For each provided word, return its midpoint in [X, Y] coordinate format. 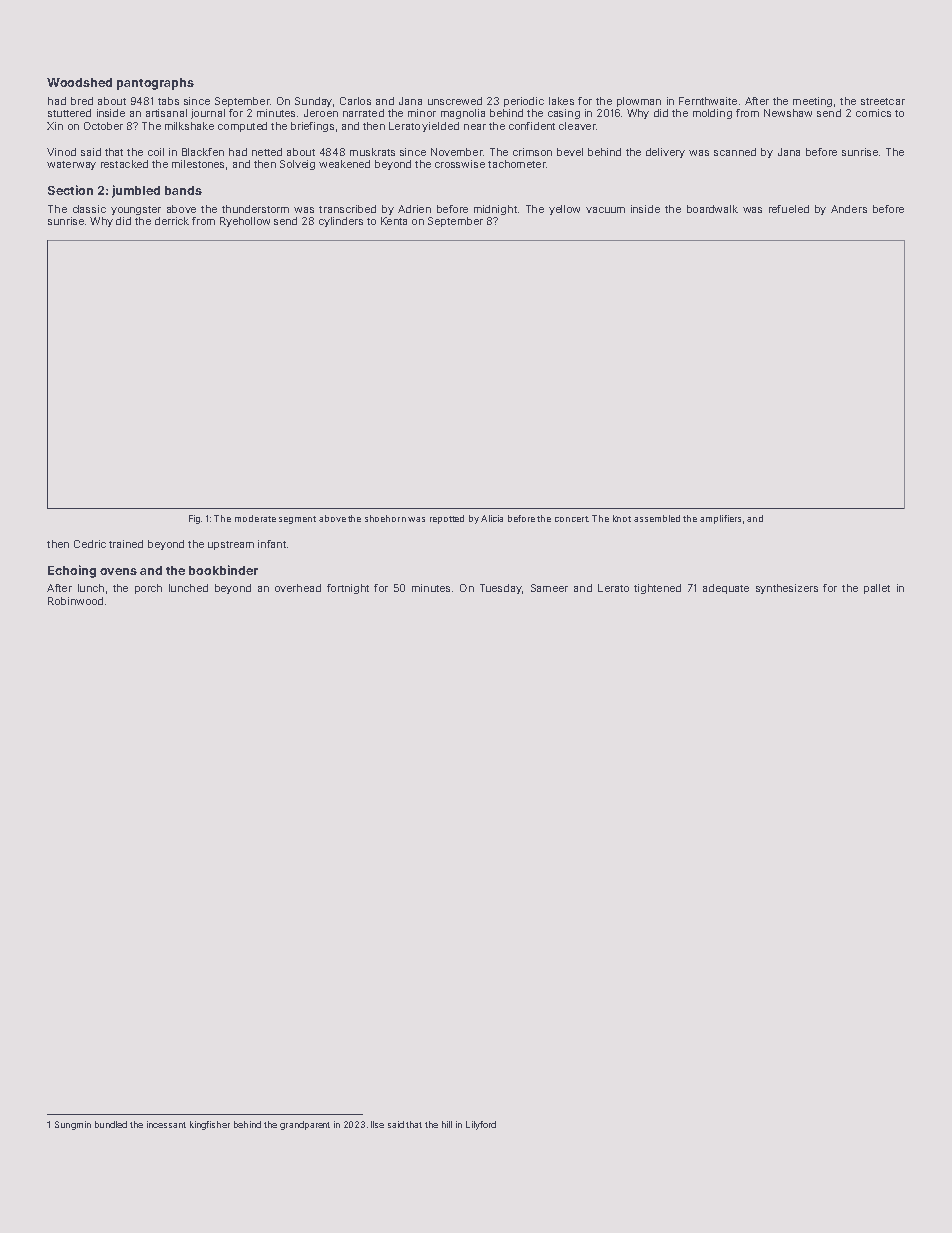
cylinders [341, 222]
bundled [111, 1124]
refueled [789, 209]
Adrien [414, 209]
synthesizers [787, 589]
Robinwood [75, 601]
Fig [194, 519]
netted [267, 152]
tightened [657, 589]
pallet [877, 589]
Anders [849, 209]
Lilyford [481, 1125]
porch [148, 589]
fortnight [348, 589]
